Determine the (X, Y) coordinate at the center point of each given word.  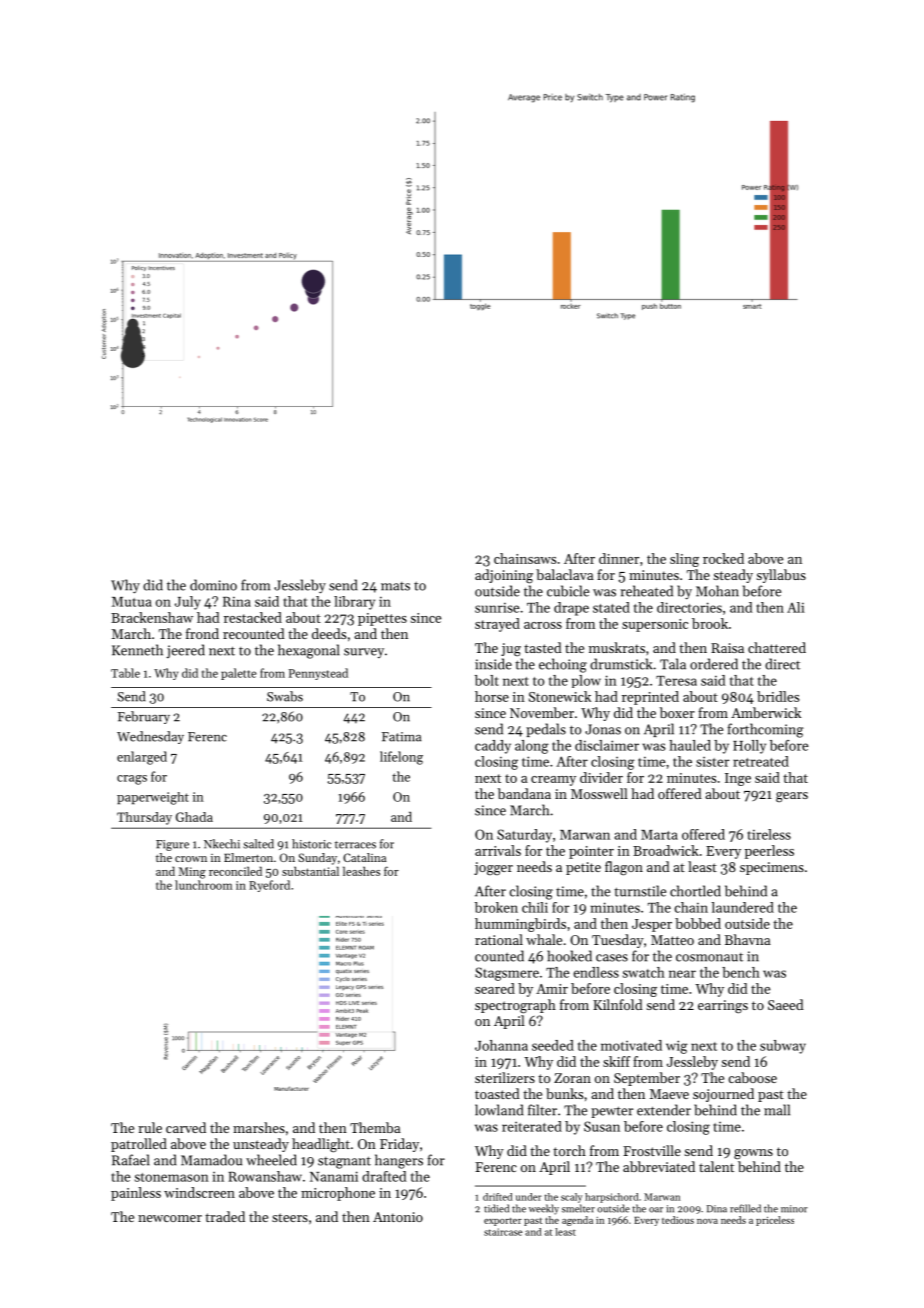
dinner (619, 558)
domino (213, 585)
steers (290, 1217)
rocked (723, 558)
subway (783, 1047)
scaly (571, 1198)
